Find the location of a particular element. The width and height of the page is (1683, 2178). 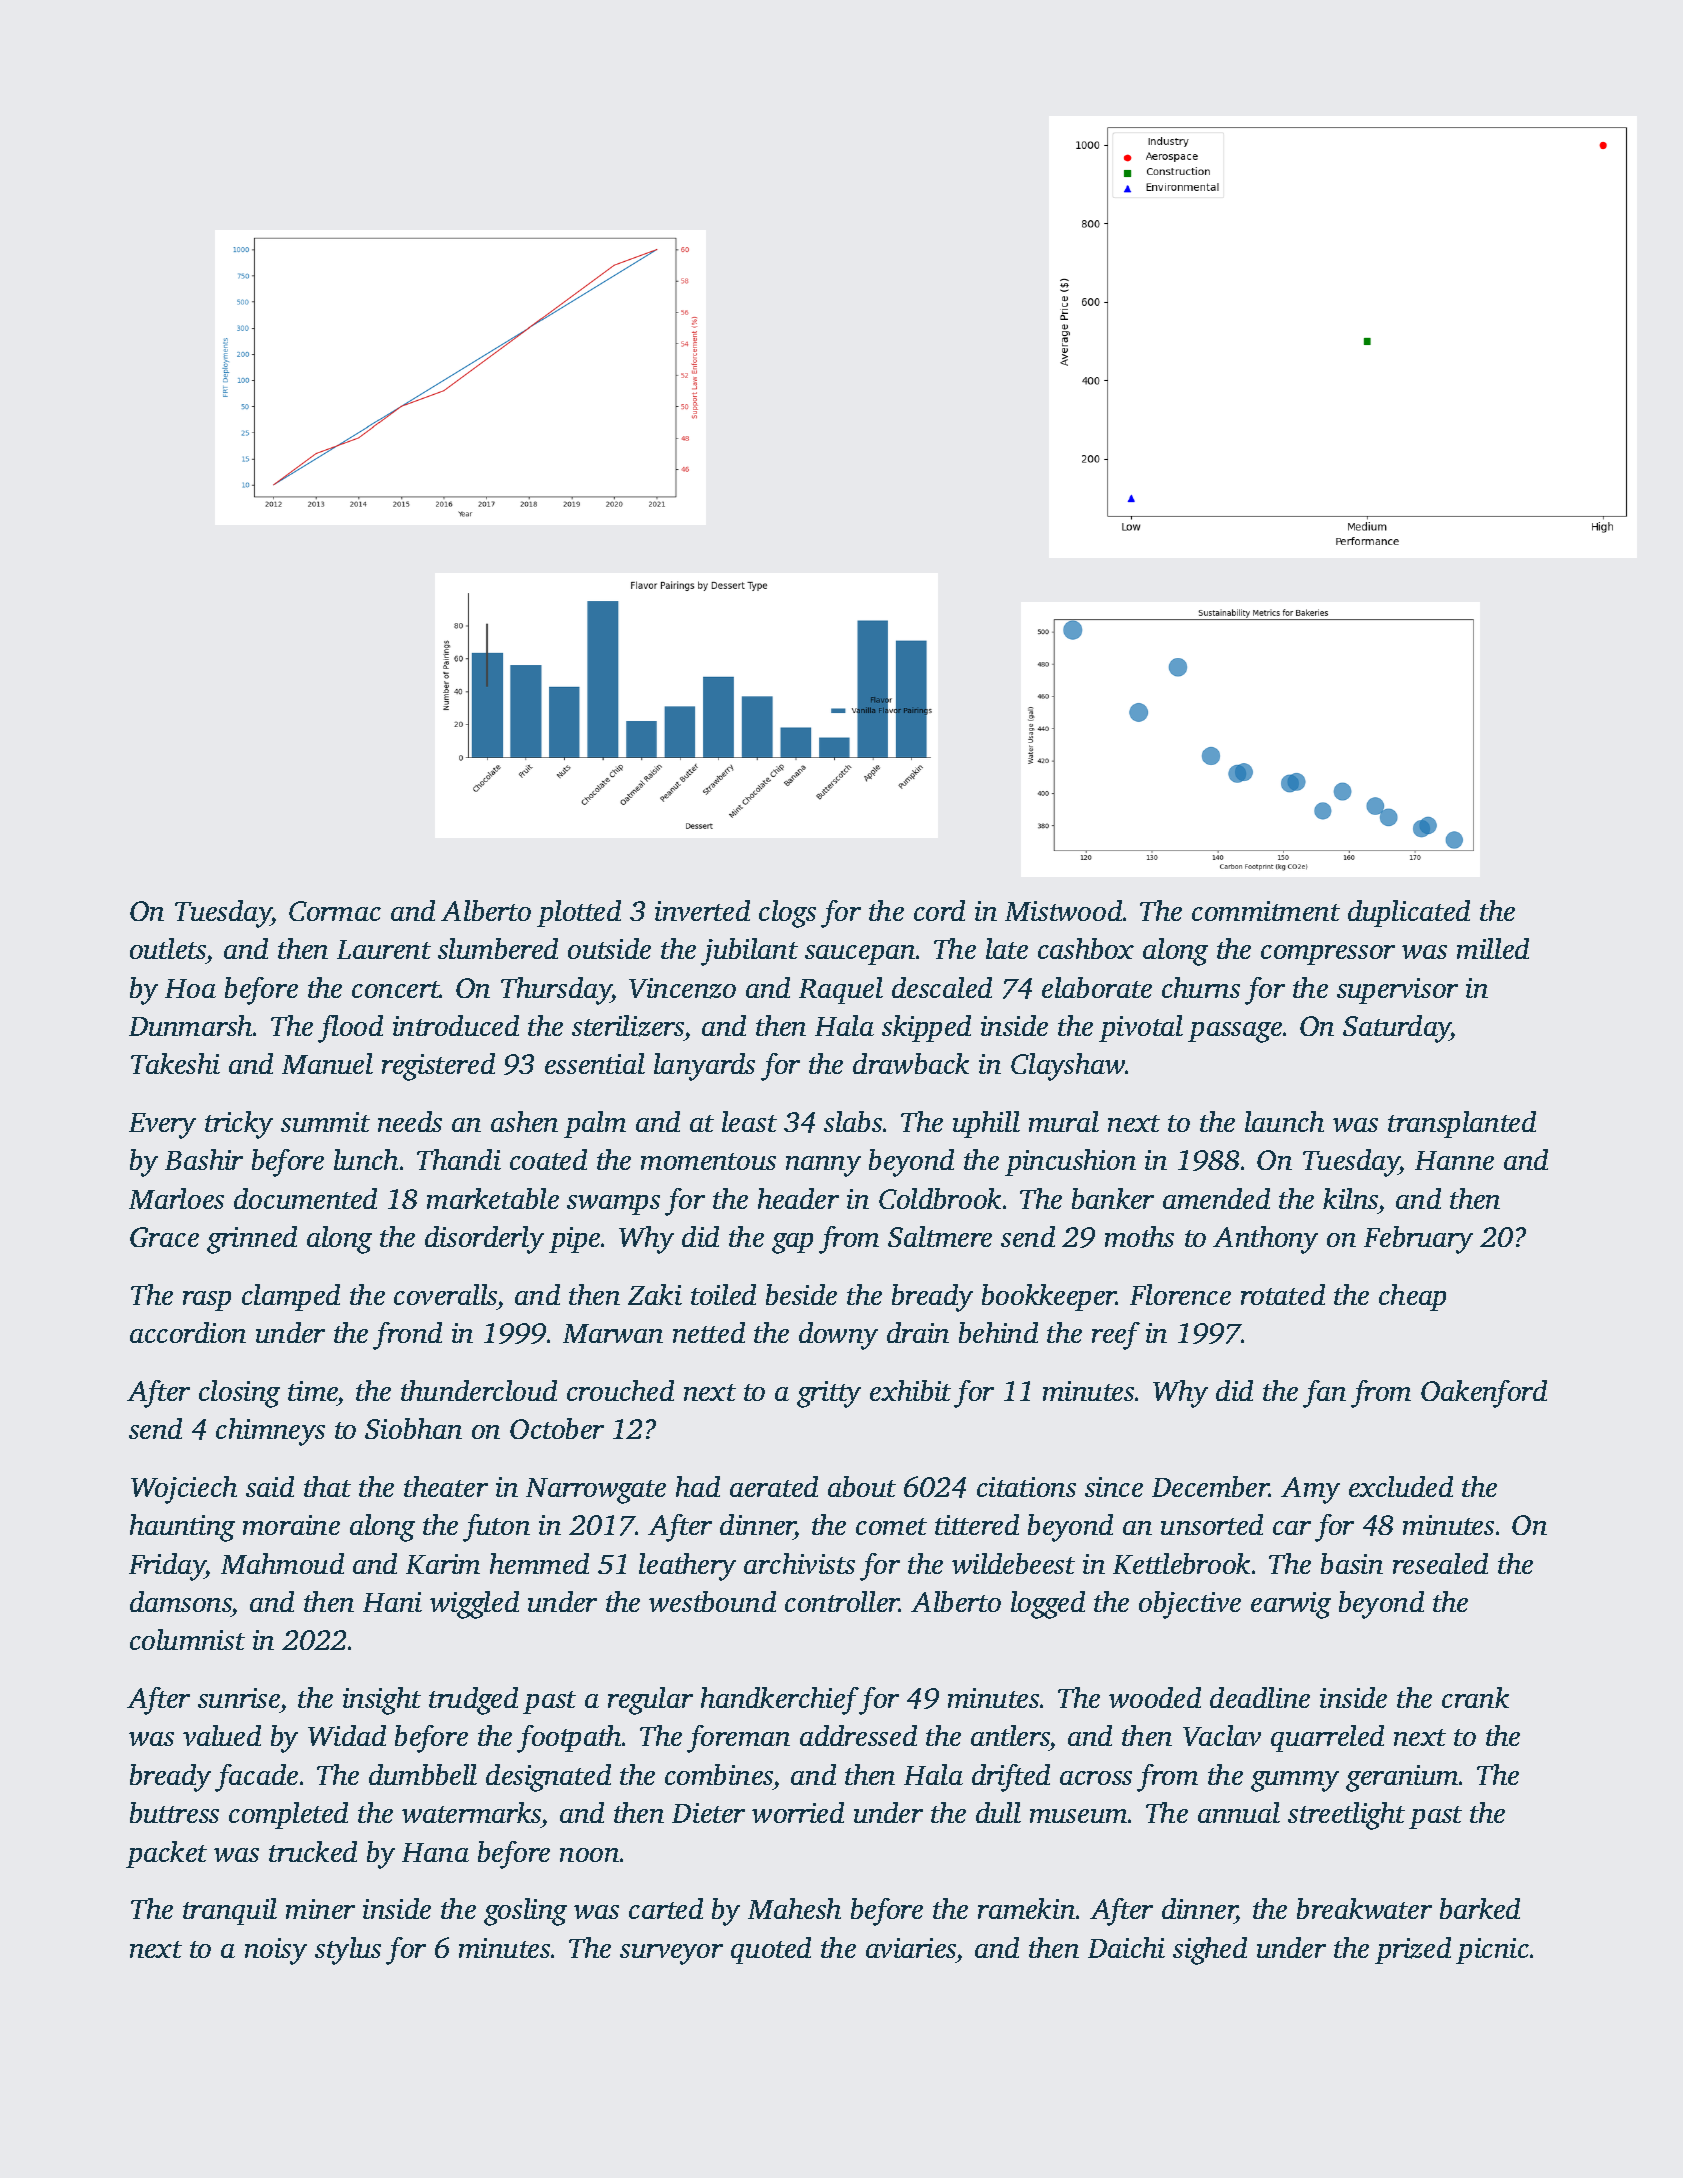

combines is located at coordinates (719, 1774).
